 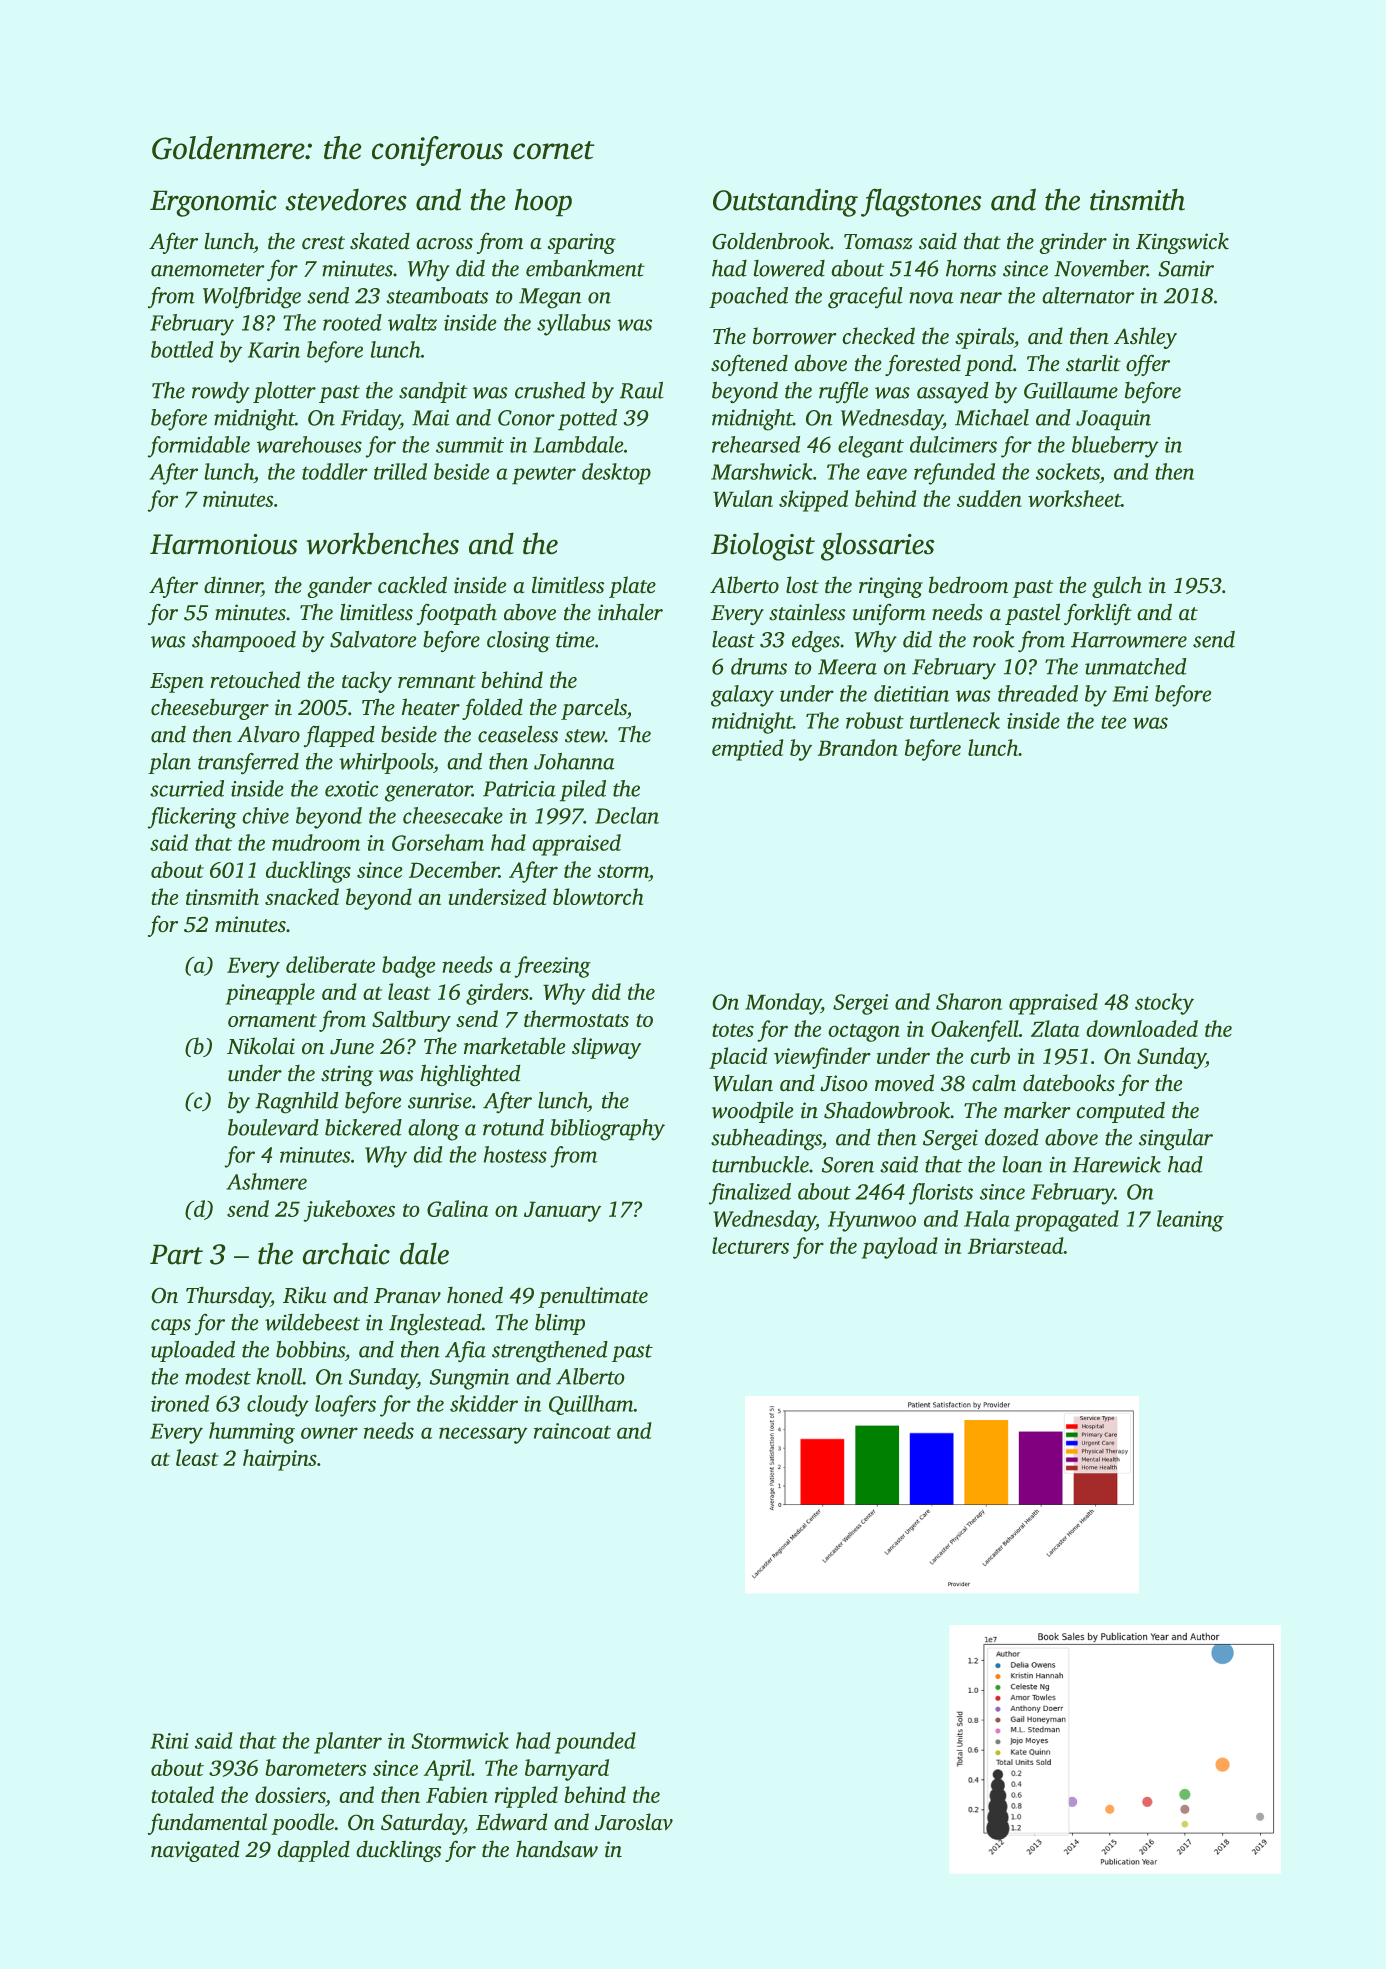 I want to click on skipped, so click(x=813, y=501).
